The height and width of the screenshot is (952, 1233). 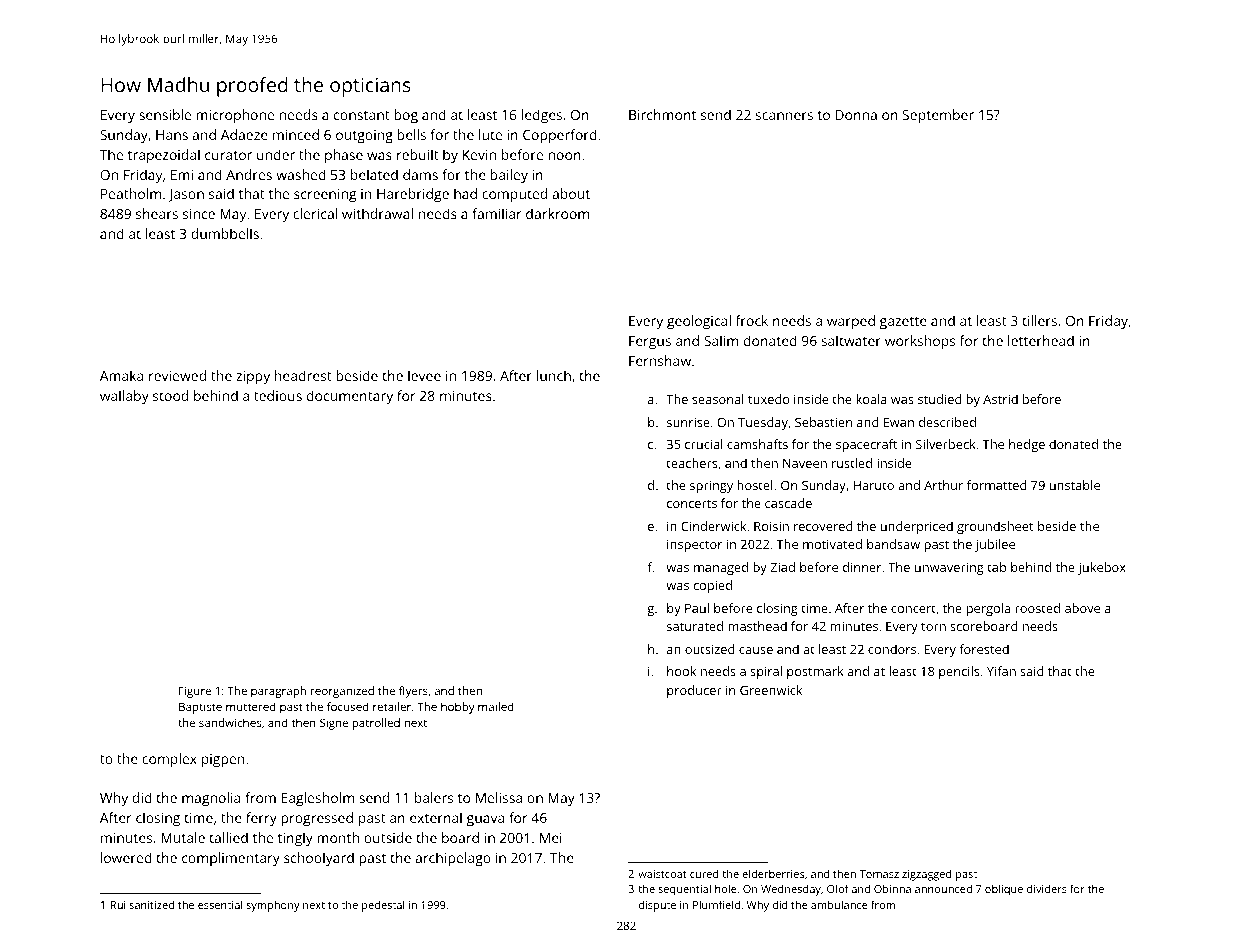 I want to click on paragraph, so click(x=278, y=692).
